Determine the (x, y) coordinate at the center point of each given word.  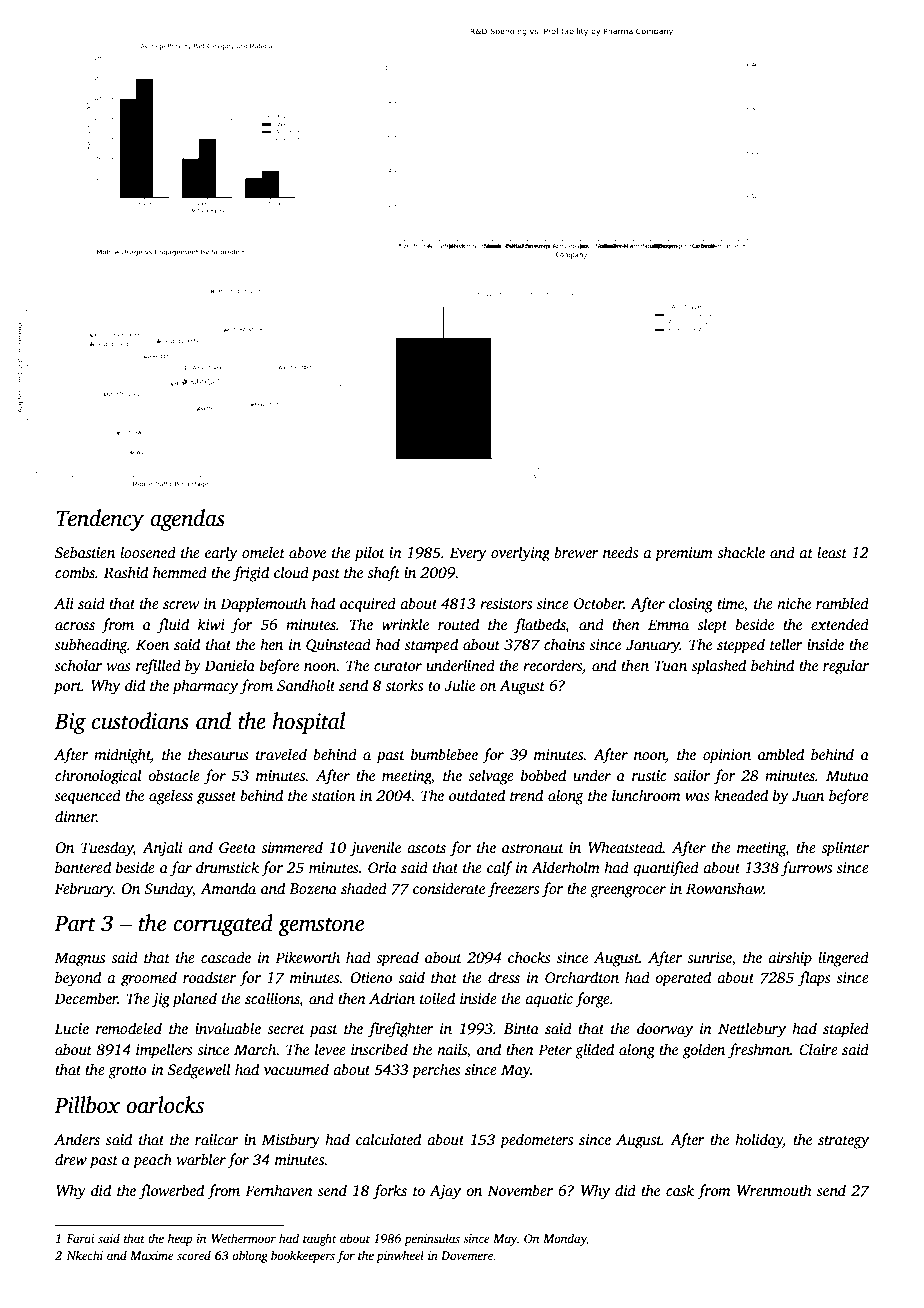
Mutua (847, 775)
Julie (459, 685)
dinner (75, 816)
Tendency (100, 520)
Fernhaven (279, 1190)
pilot (369, 554)
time (730, 605)
